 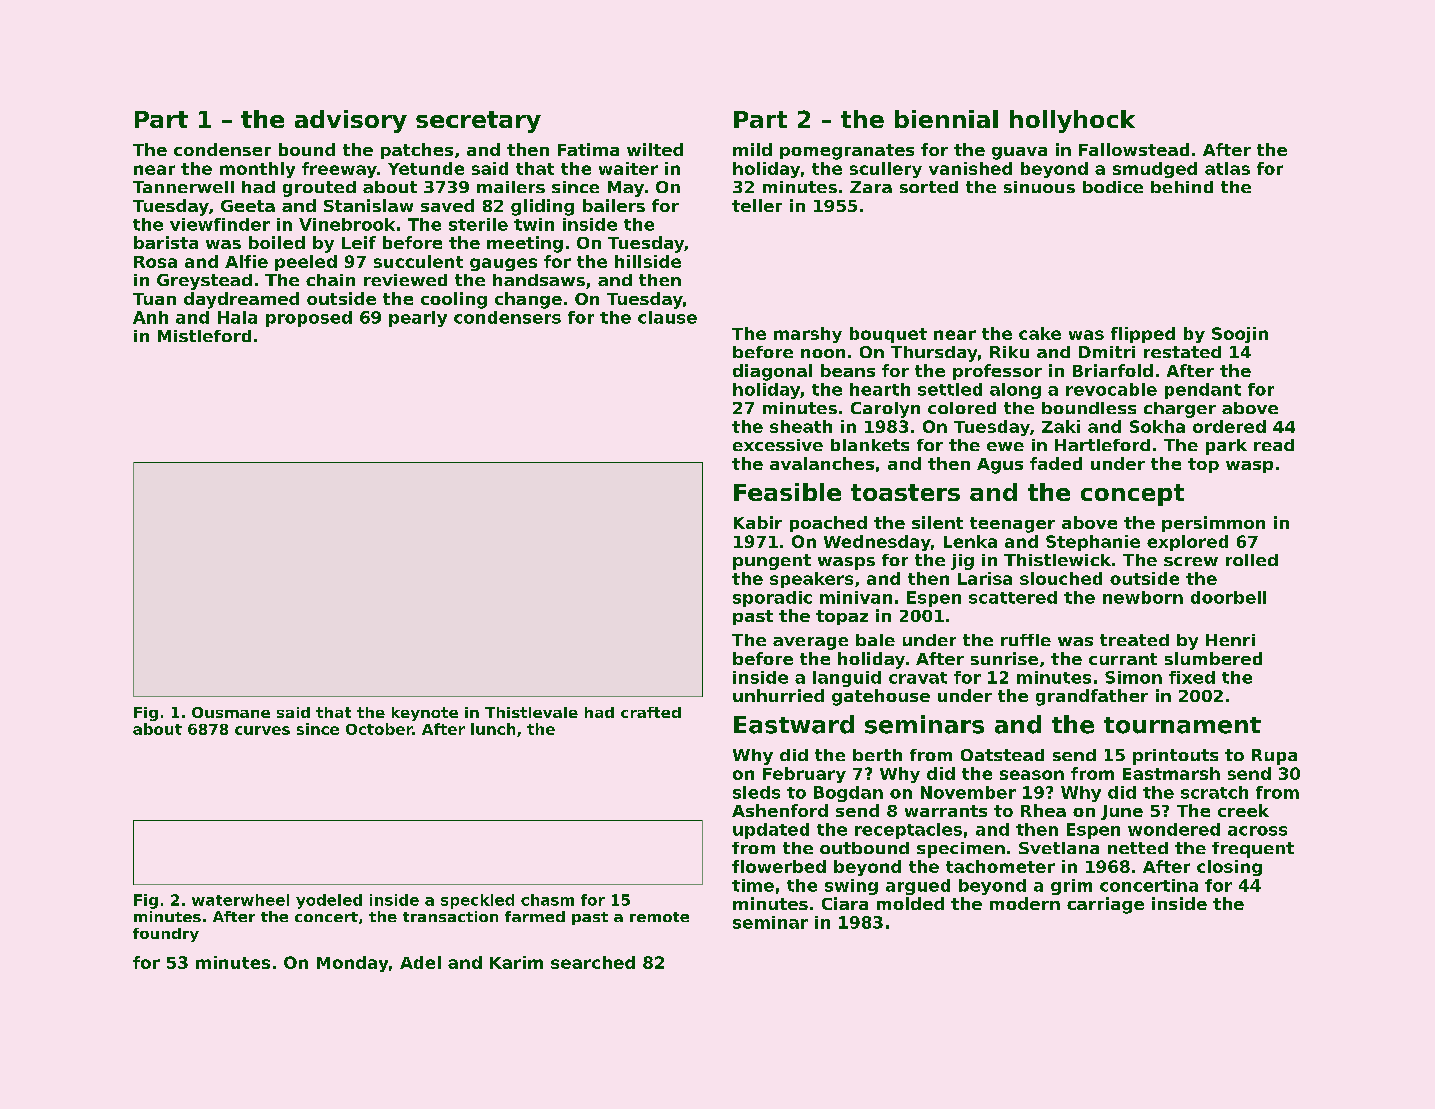 What do you see at coordinates (1012, 525) in the screenshot?
I see `teenager` at bounding box center [1012, 525].
